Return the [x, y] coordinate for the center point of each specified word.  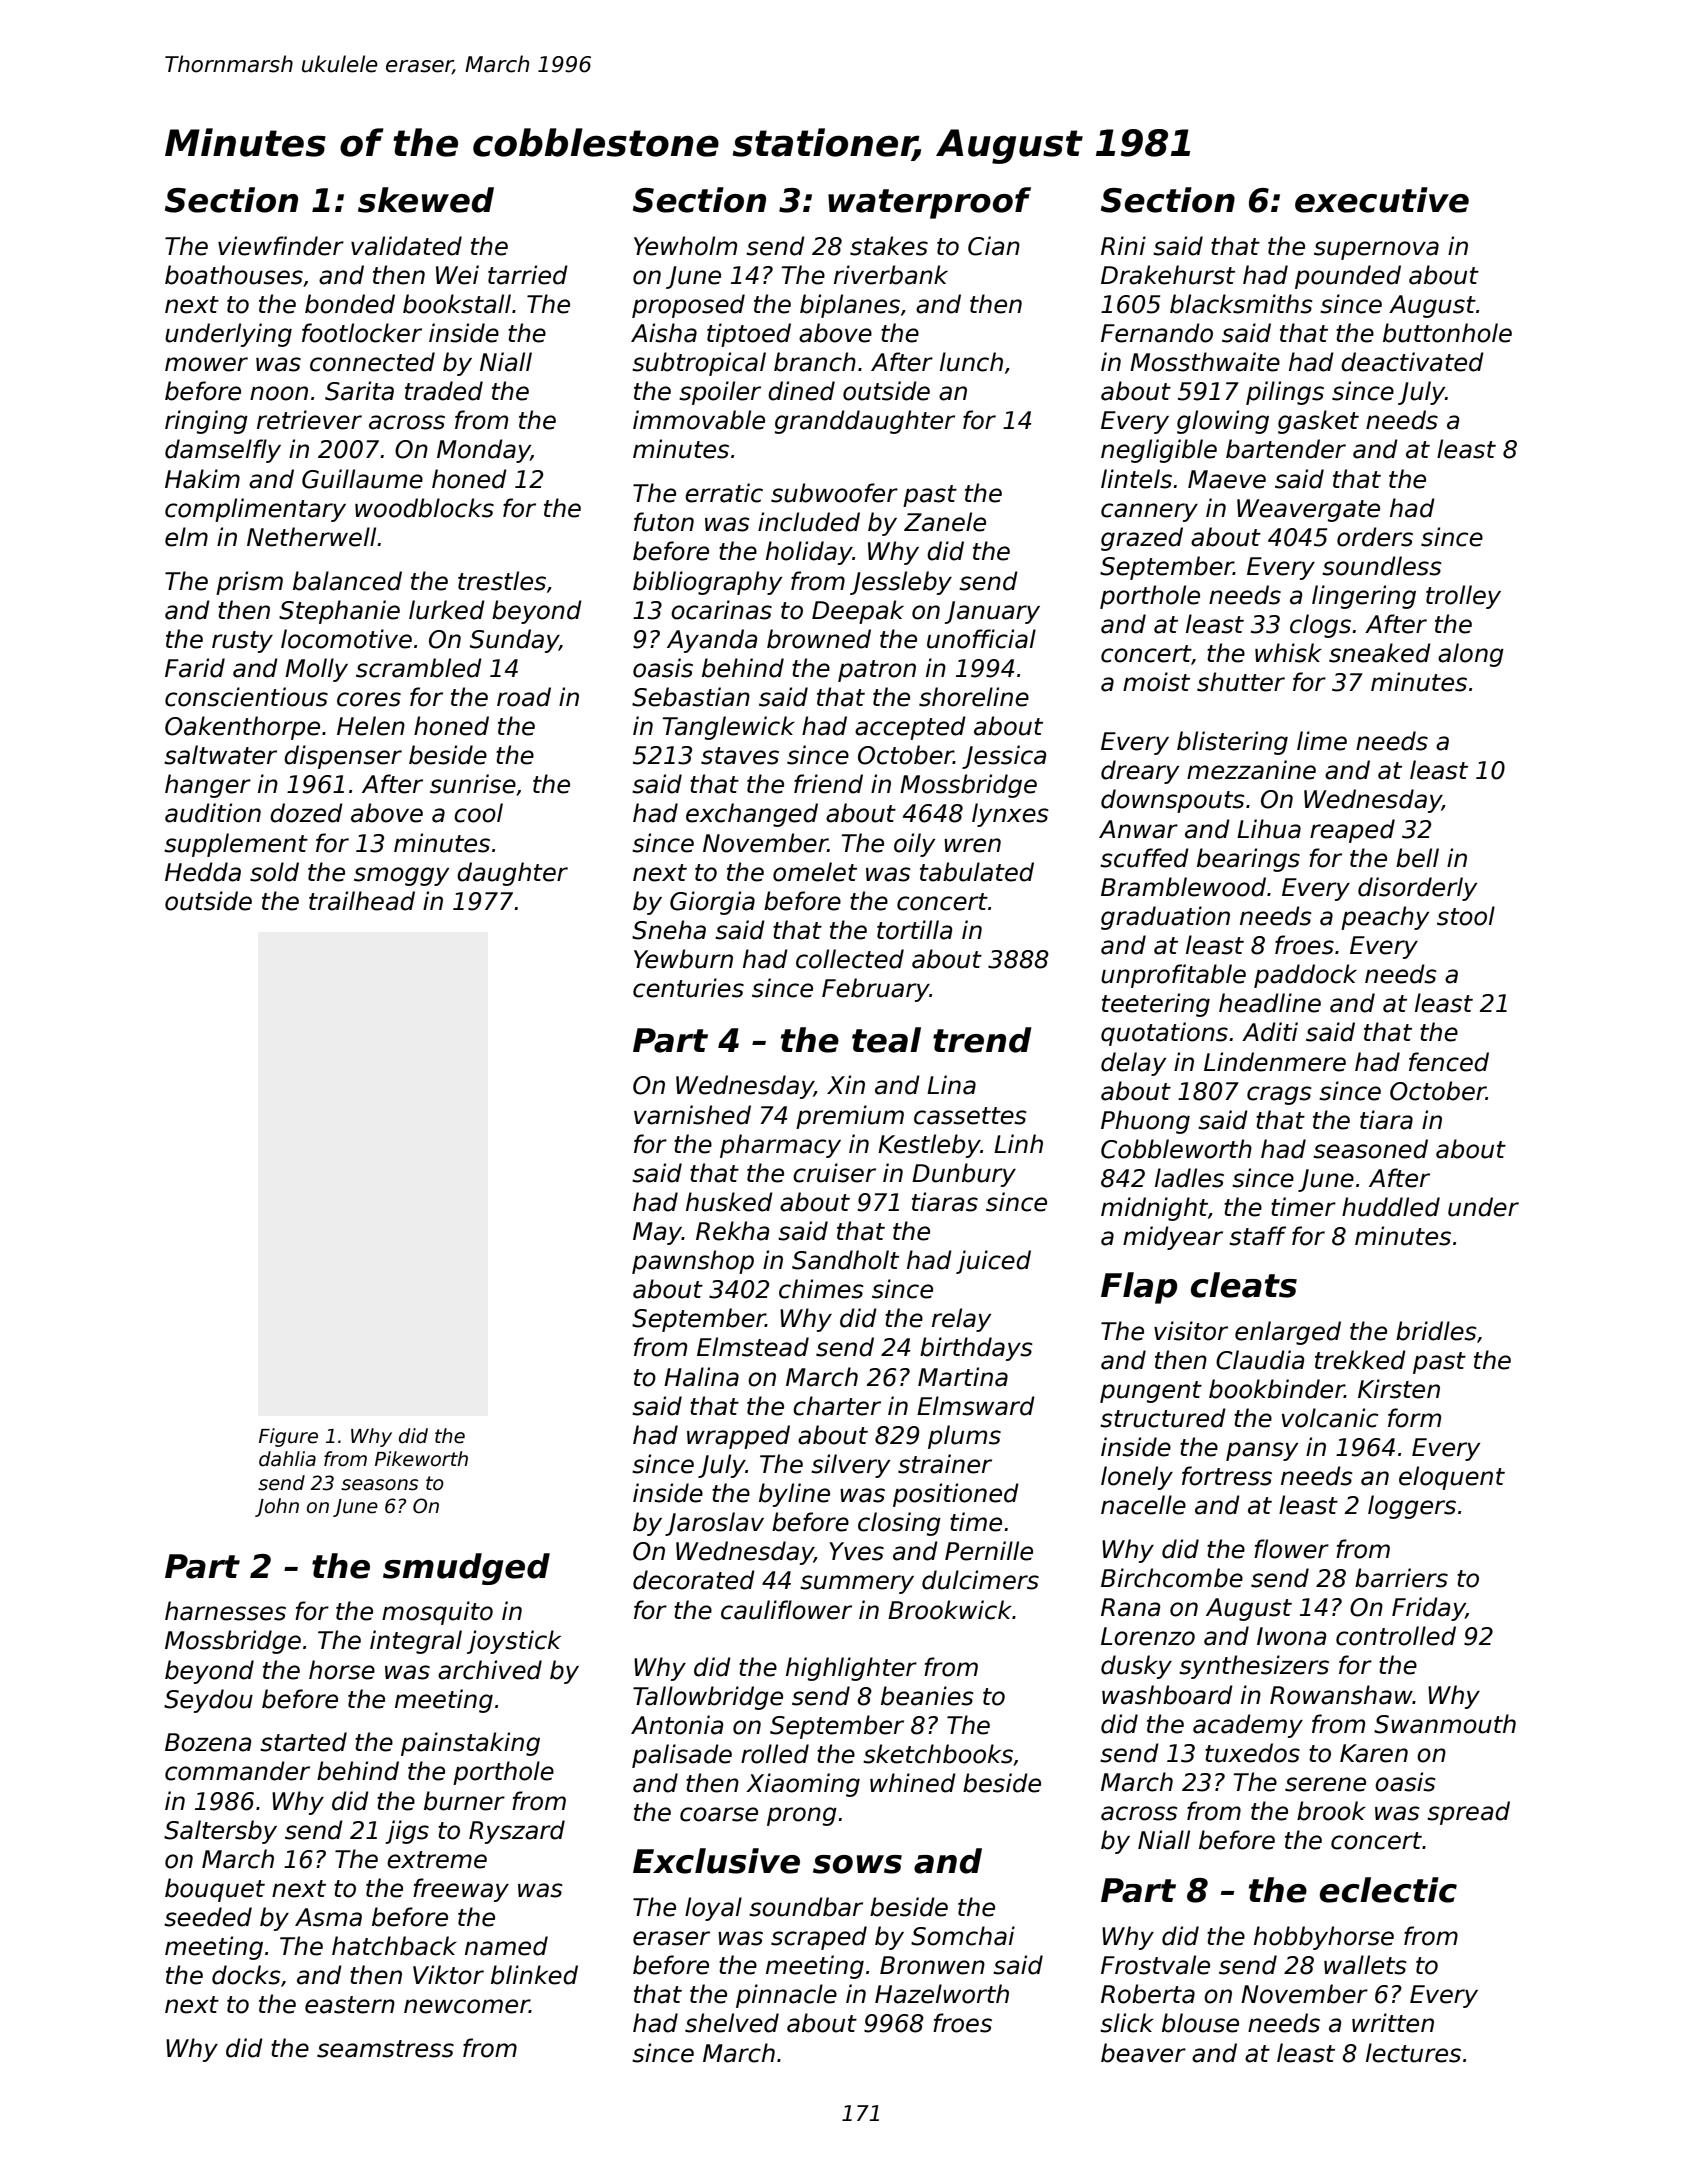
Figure [288, 1437]
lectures [1413, 2053]
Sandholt [845, 1260]
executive [1382, 200]
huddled [1391, 1207]
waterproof [929, 203]
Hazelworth [942, 1994]
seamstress [385, 2049]
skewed [426, 200]
